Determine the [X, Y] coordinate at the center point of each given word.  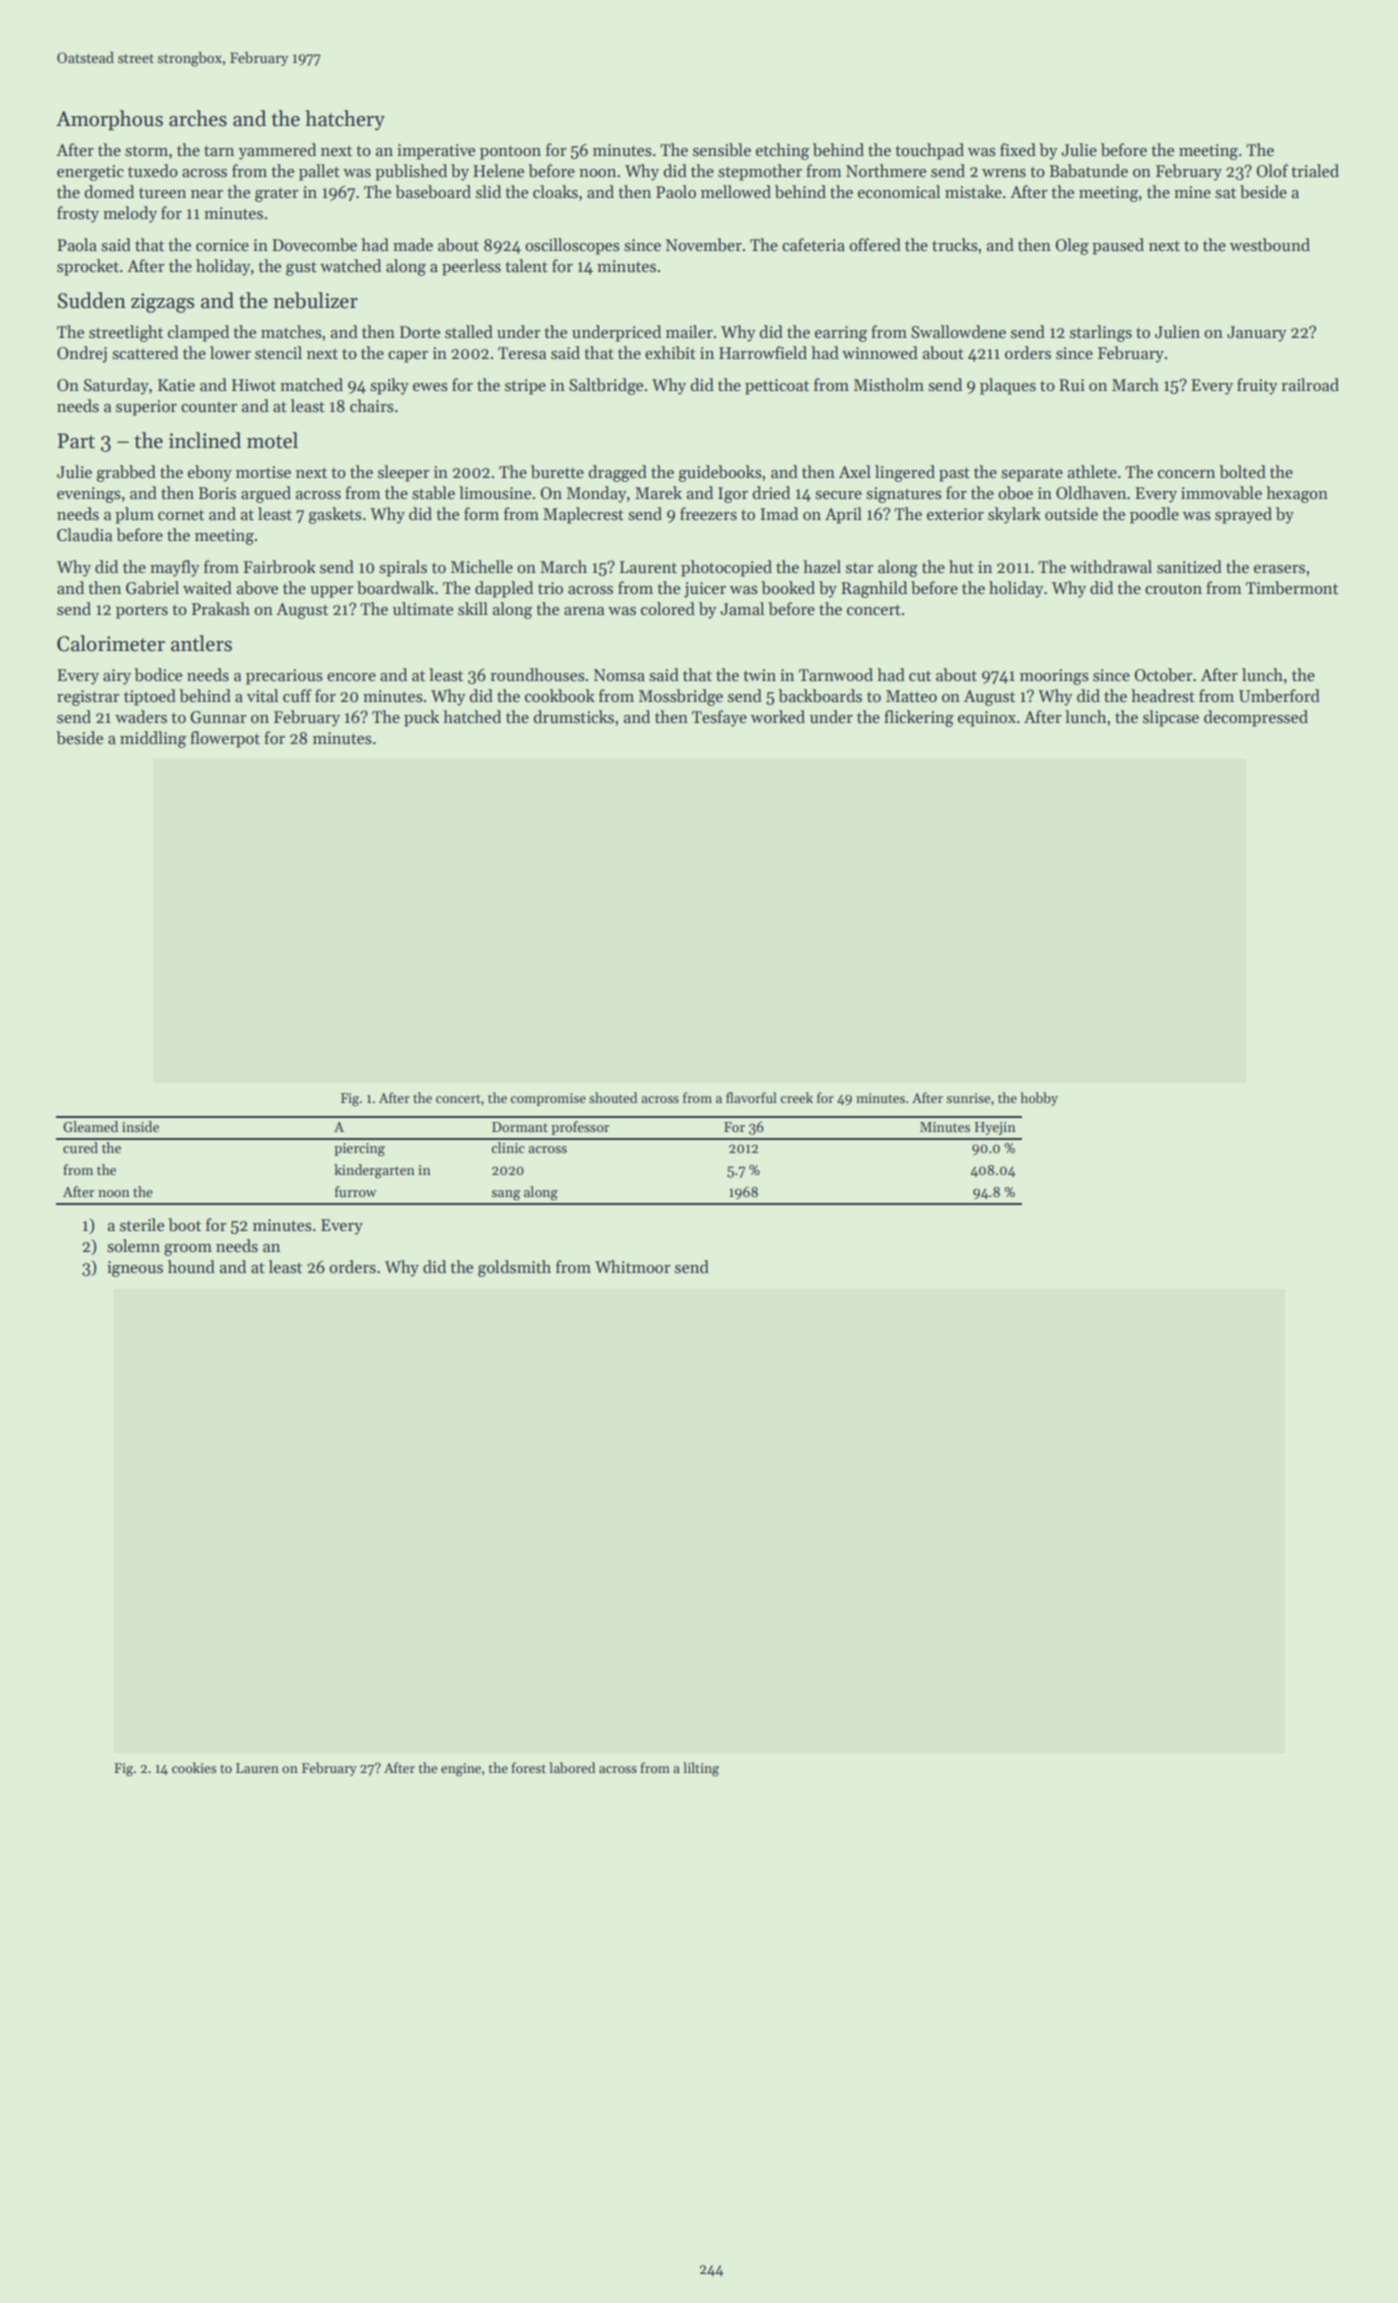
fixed [1018, 150]
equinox [987, 719]
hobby [1039, 1099]
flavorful [751, 1097]
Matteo [911, 696]
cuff [297, 696]
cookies [194, 1767]
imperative [436, 152]
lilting [701, 1769]
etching [782, 151]
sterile [142, 1225]
